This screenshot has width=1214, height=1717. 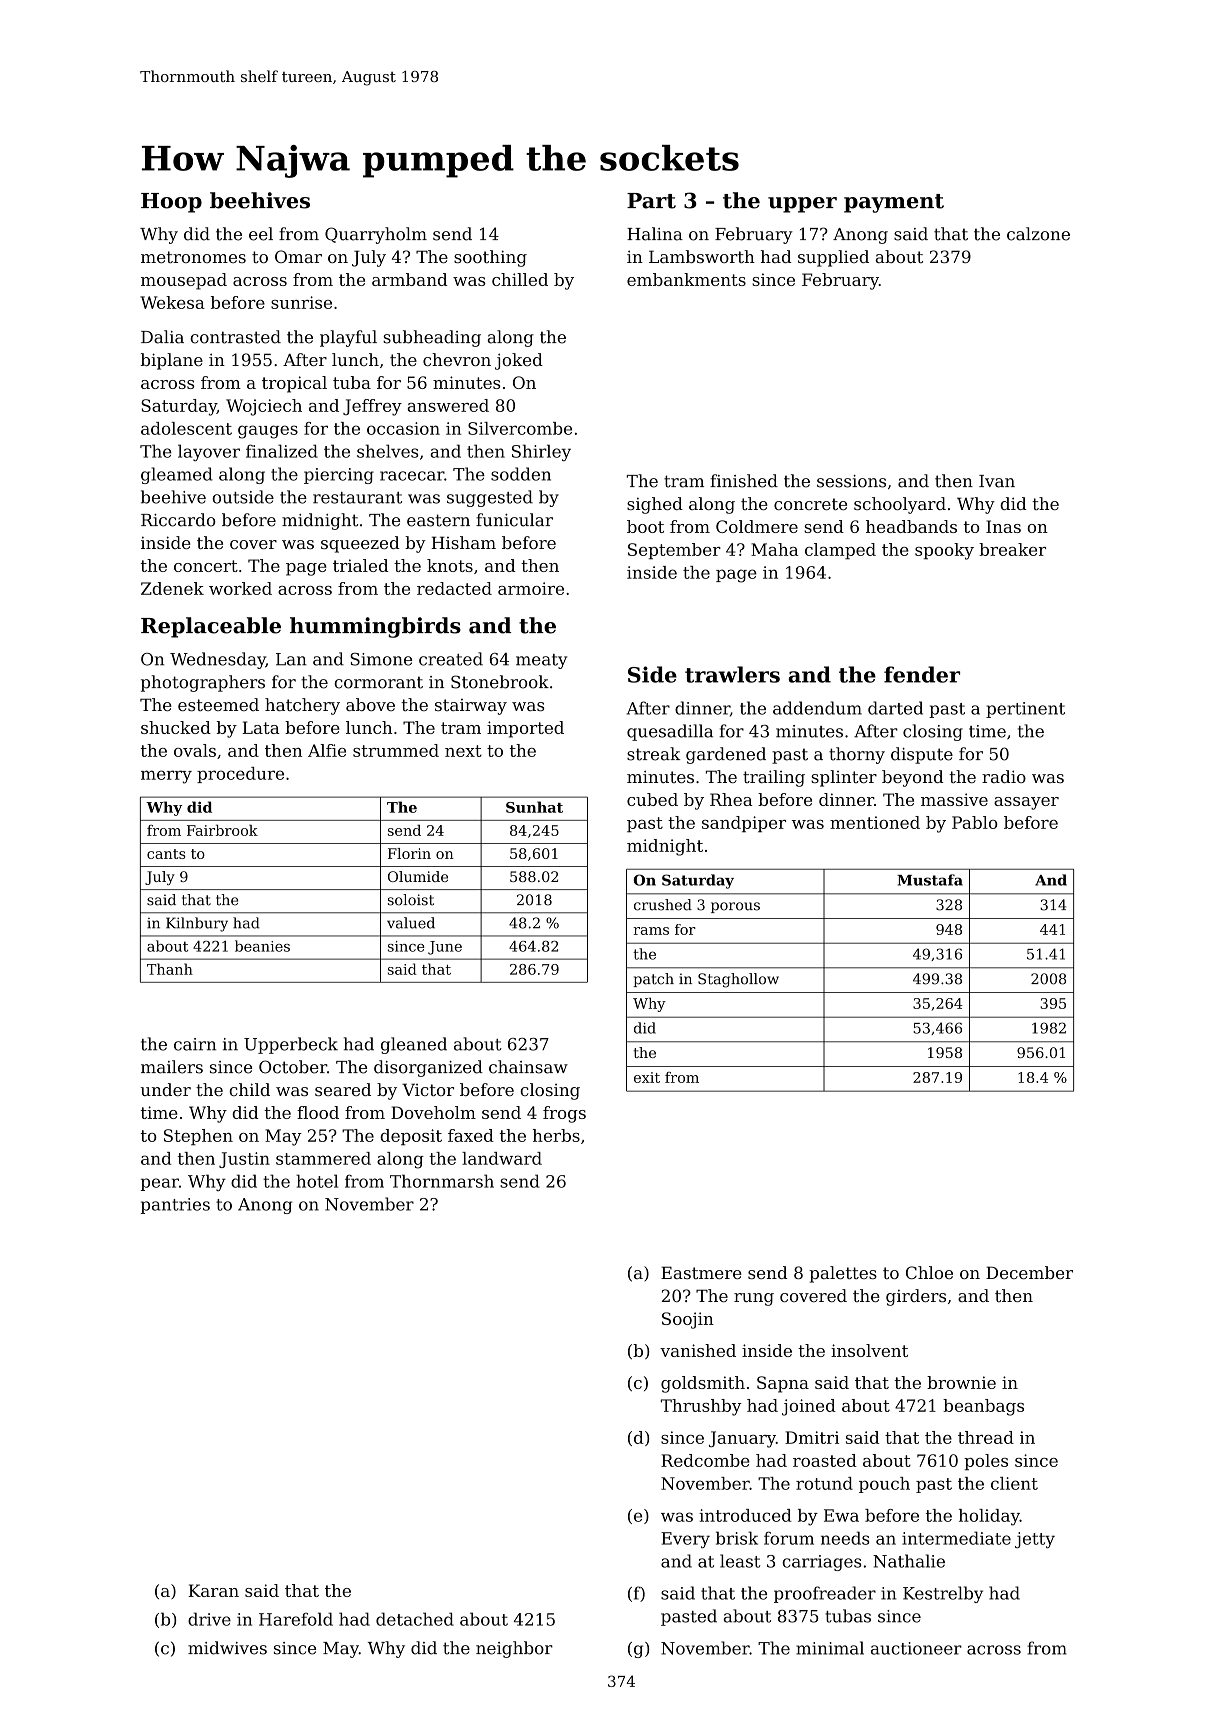 What do you see at coordinates (261, 234) in the screenshot?
I see `eel` at bounding box center [261, 234].
